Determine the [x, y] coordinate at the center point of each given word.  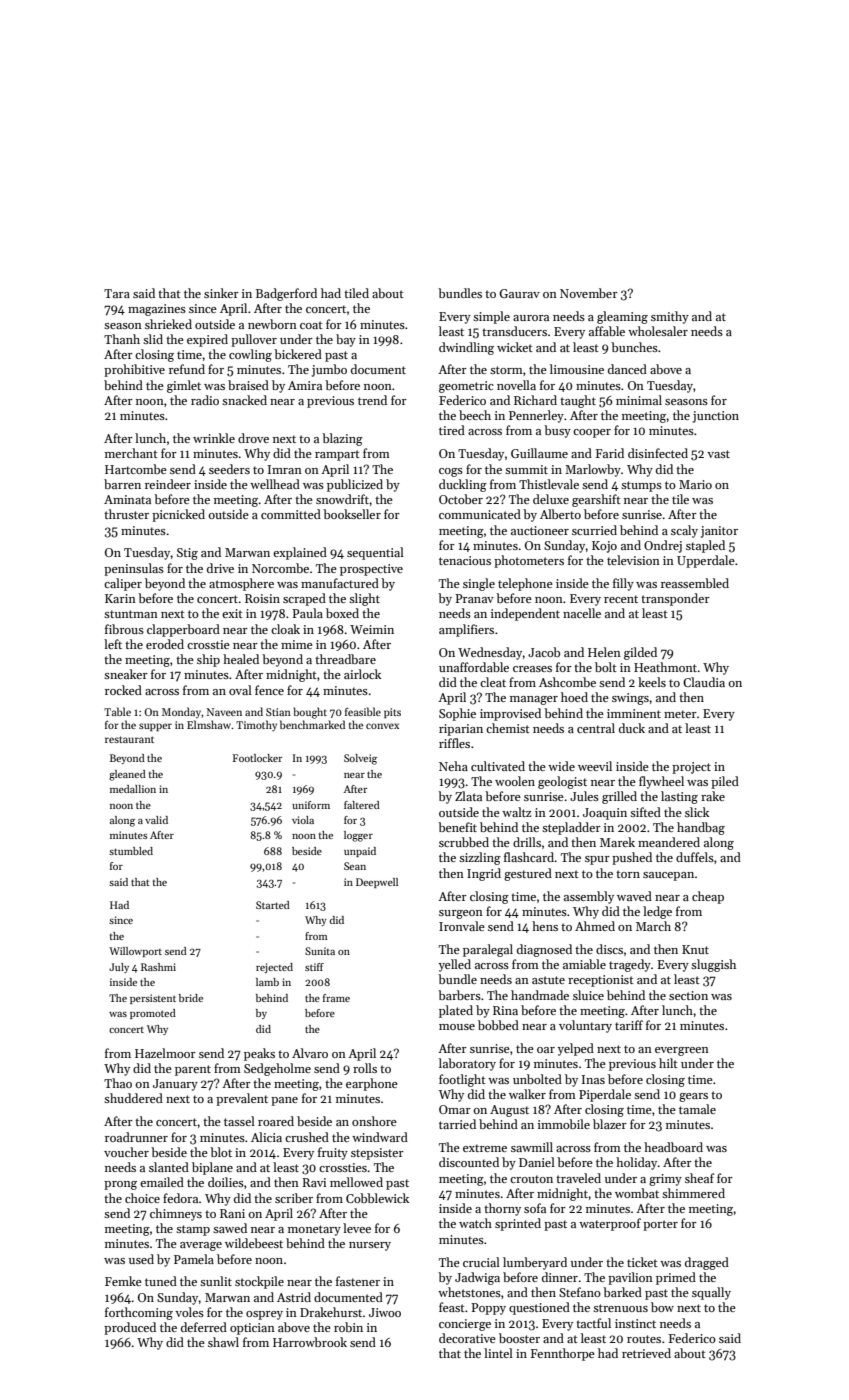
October [461, 499]
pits [392, 713]
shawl [223, 1342]
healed [241, 659]
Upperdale [706, 561]
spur [597, 860]
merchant [131, 453]
